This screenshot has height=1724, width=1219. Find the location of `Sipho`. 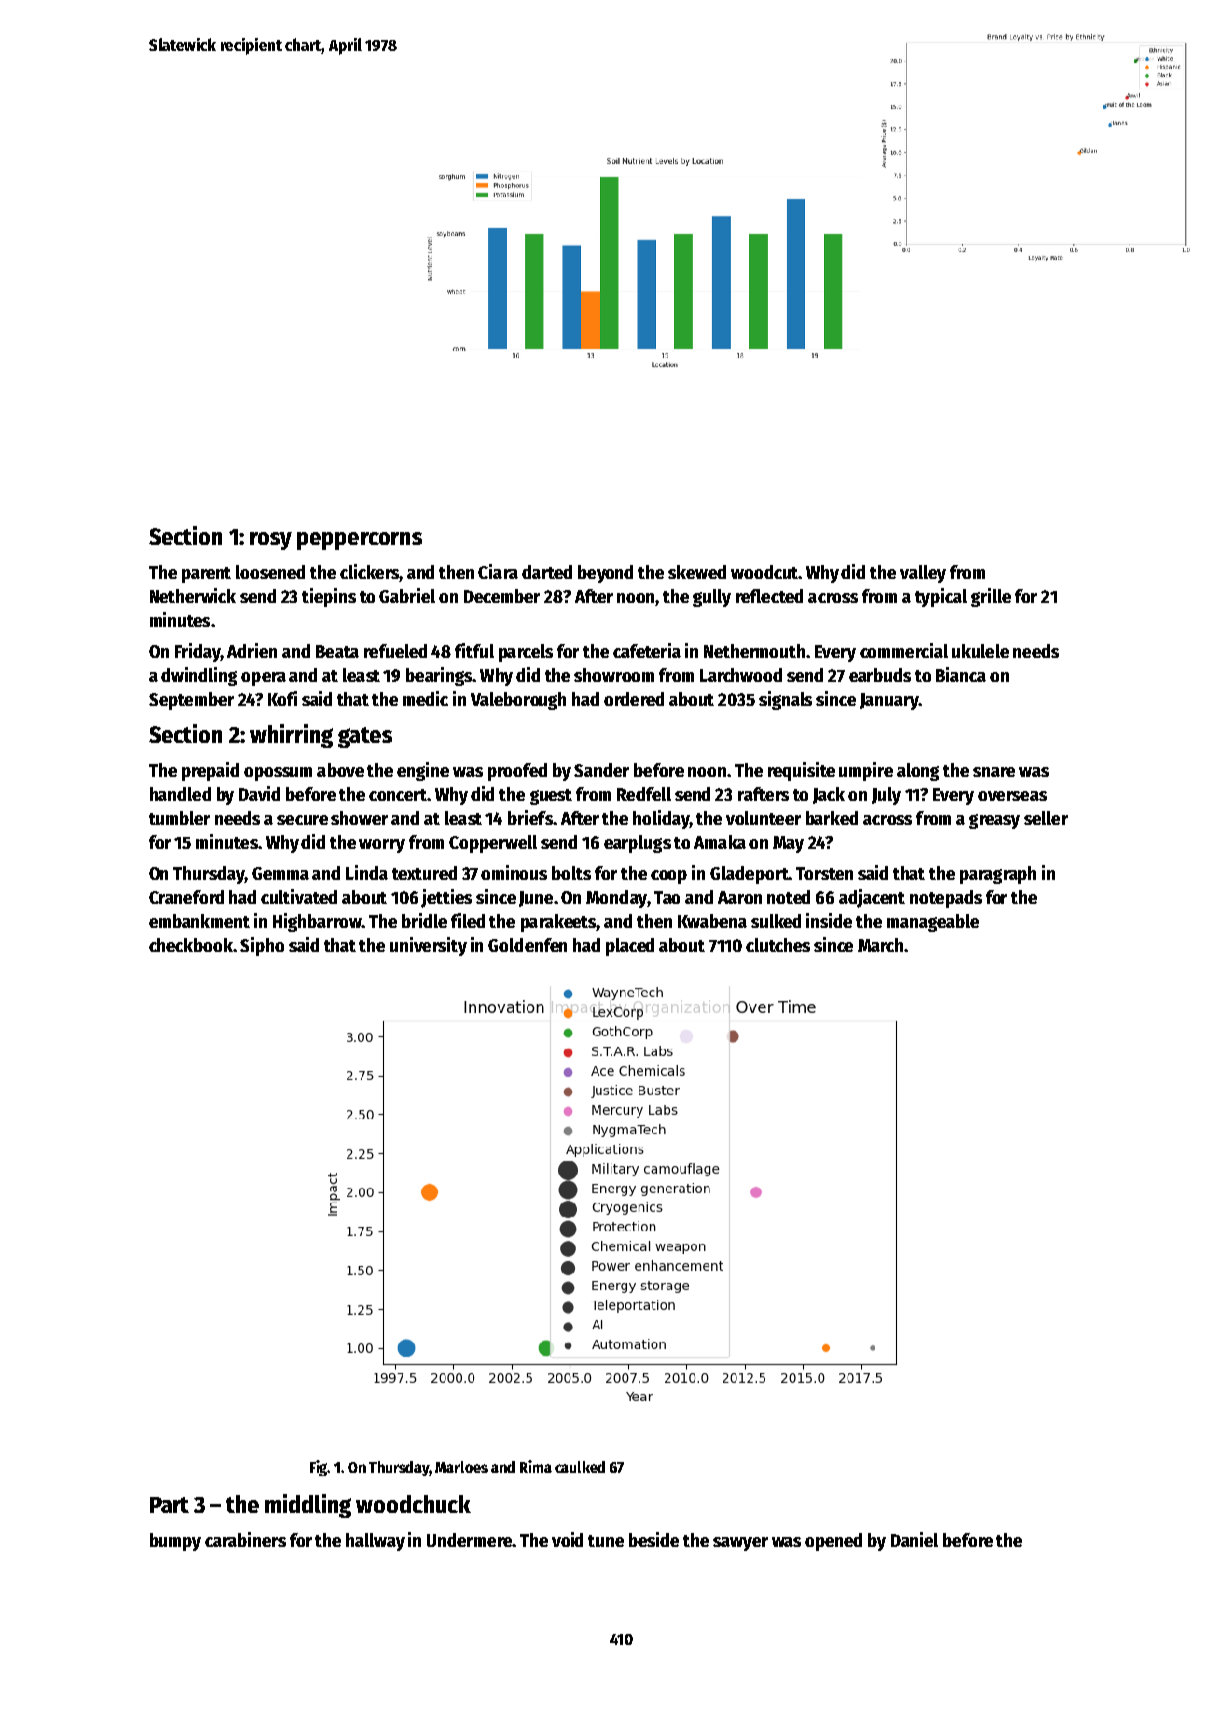

Sipho is located at coordinates (262, 946).
